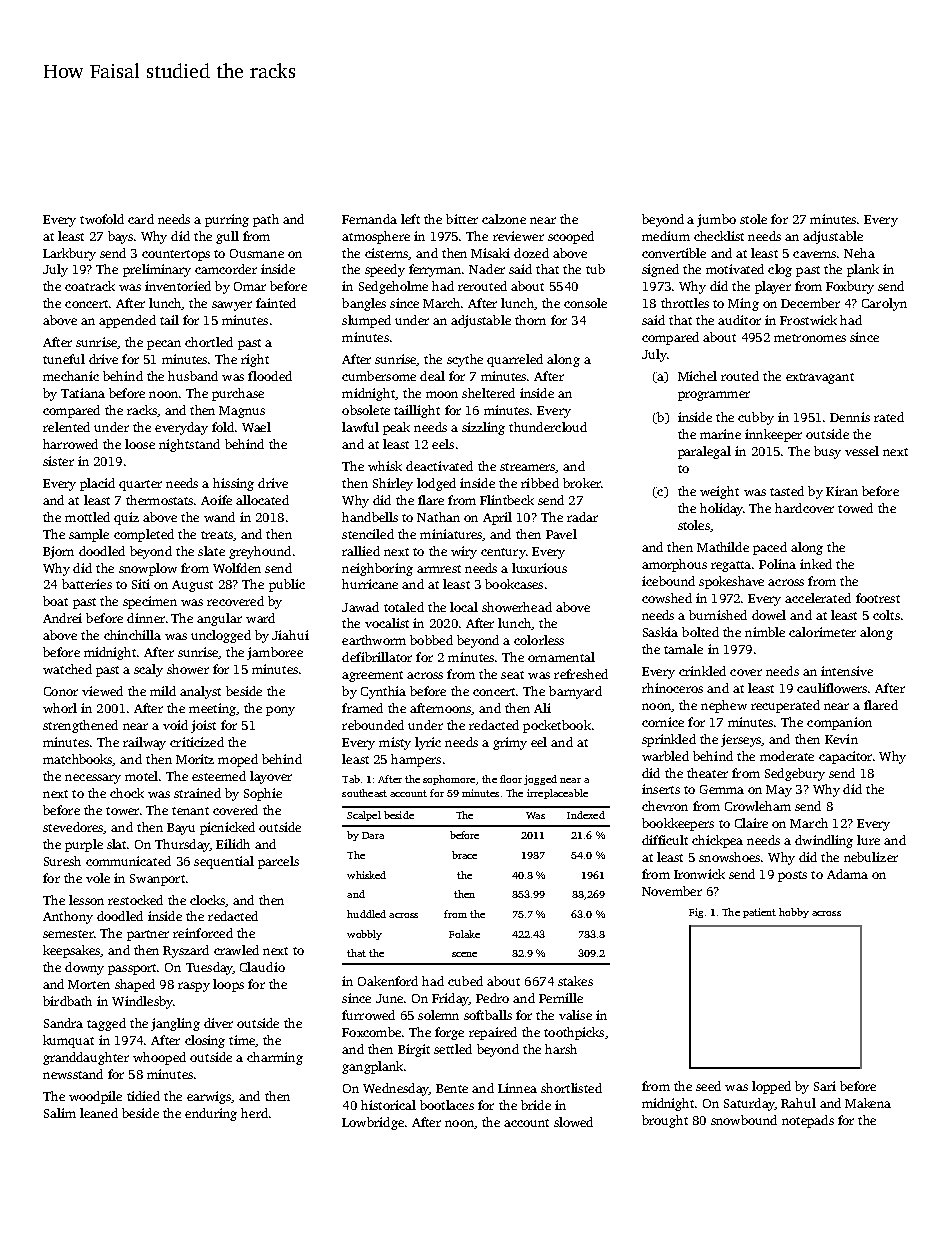 Image resolution: width=952 pixels, height=1233 pixels. Describe the element at coordinates (582, 483) in the screenshot. I see `broker` at that location.
